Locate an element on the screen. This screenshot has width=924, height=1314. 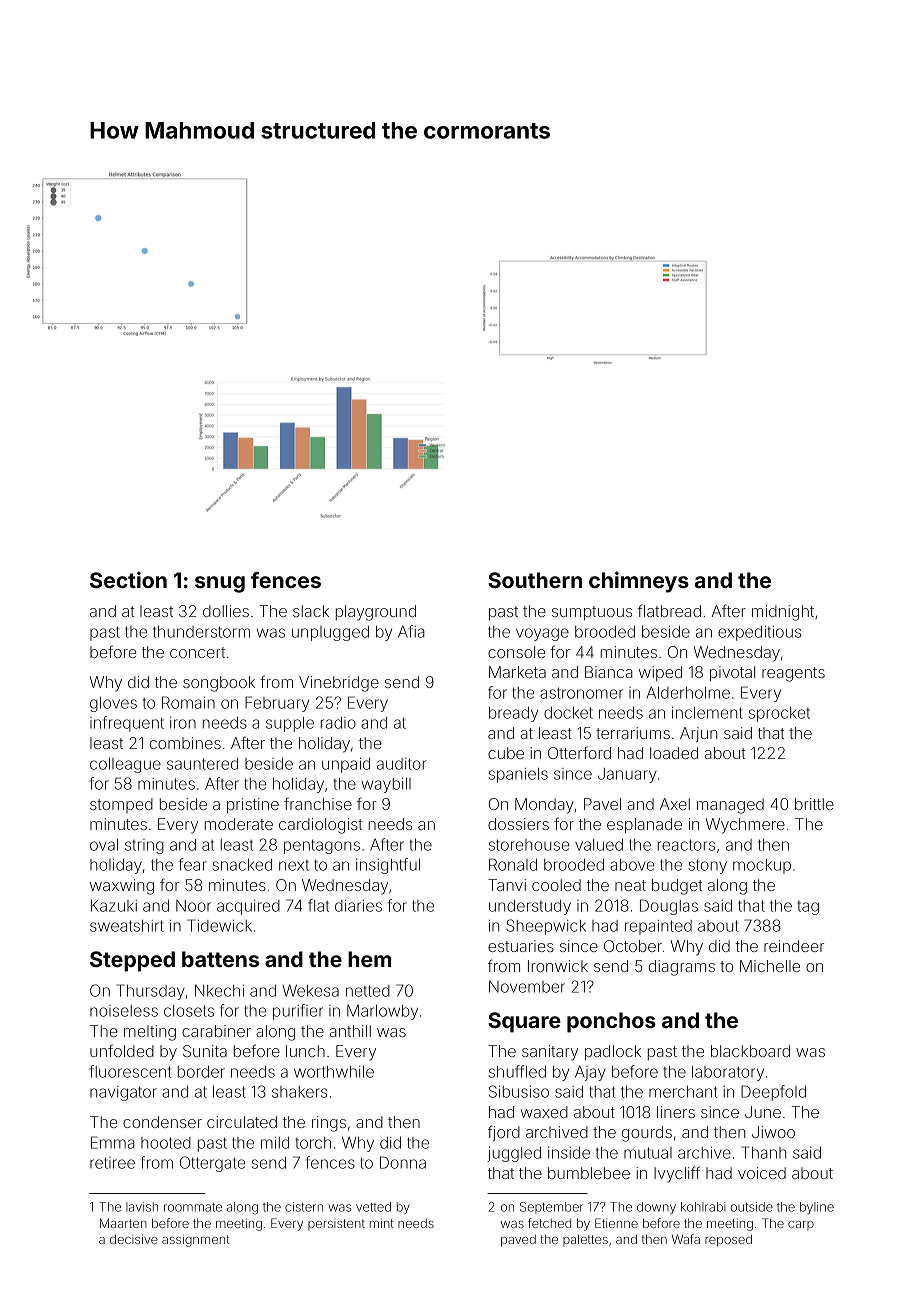
understudy is located at coordinates (530, 907).
